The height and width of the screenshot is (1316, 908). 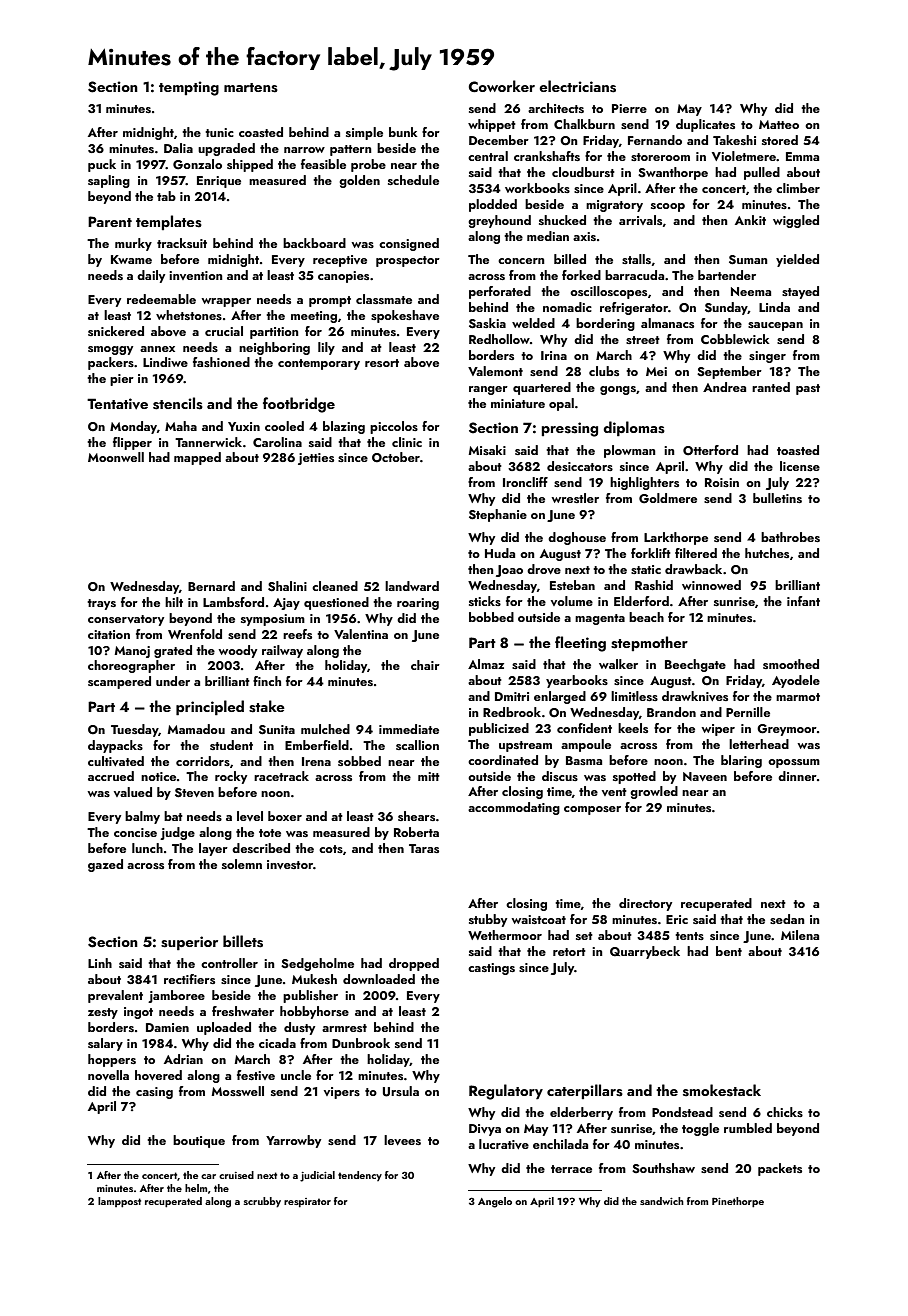 What do you see at coordinates (119, 1202) in the screenshot?
I see `lamppost` at bounding box center [119, 1202].
